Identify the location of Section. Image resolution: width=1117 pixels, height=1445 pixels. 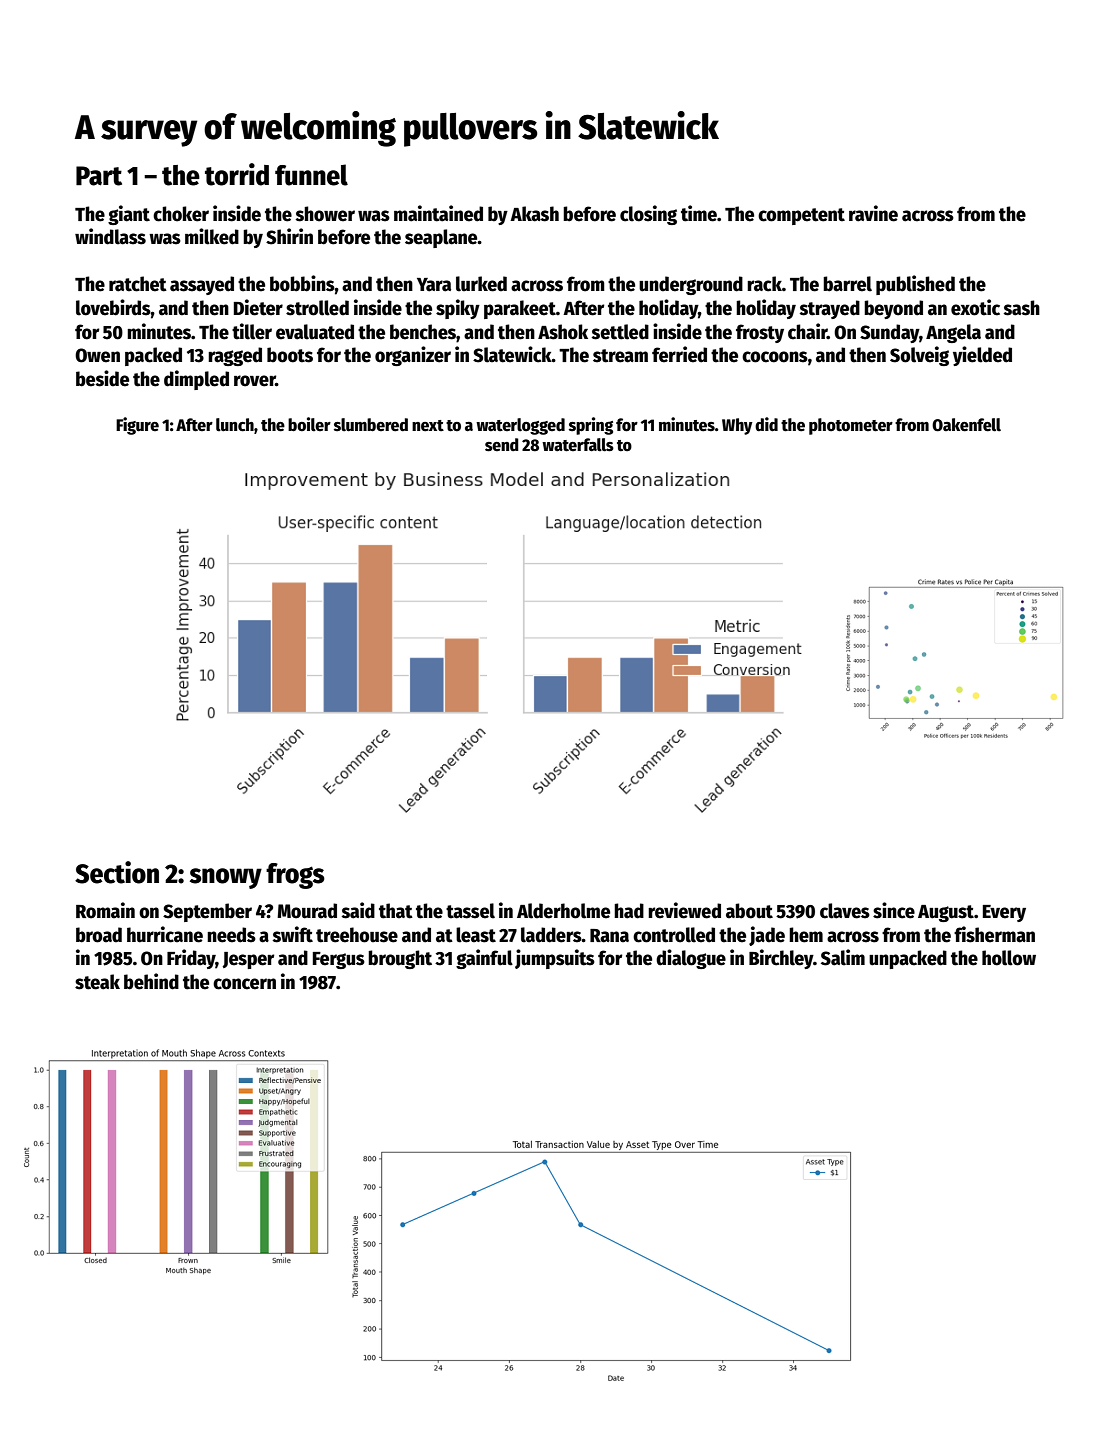
(117, 872).
